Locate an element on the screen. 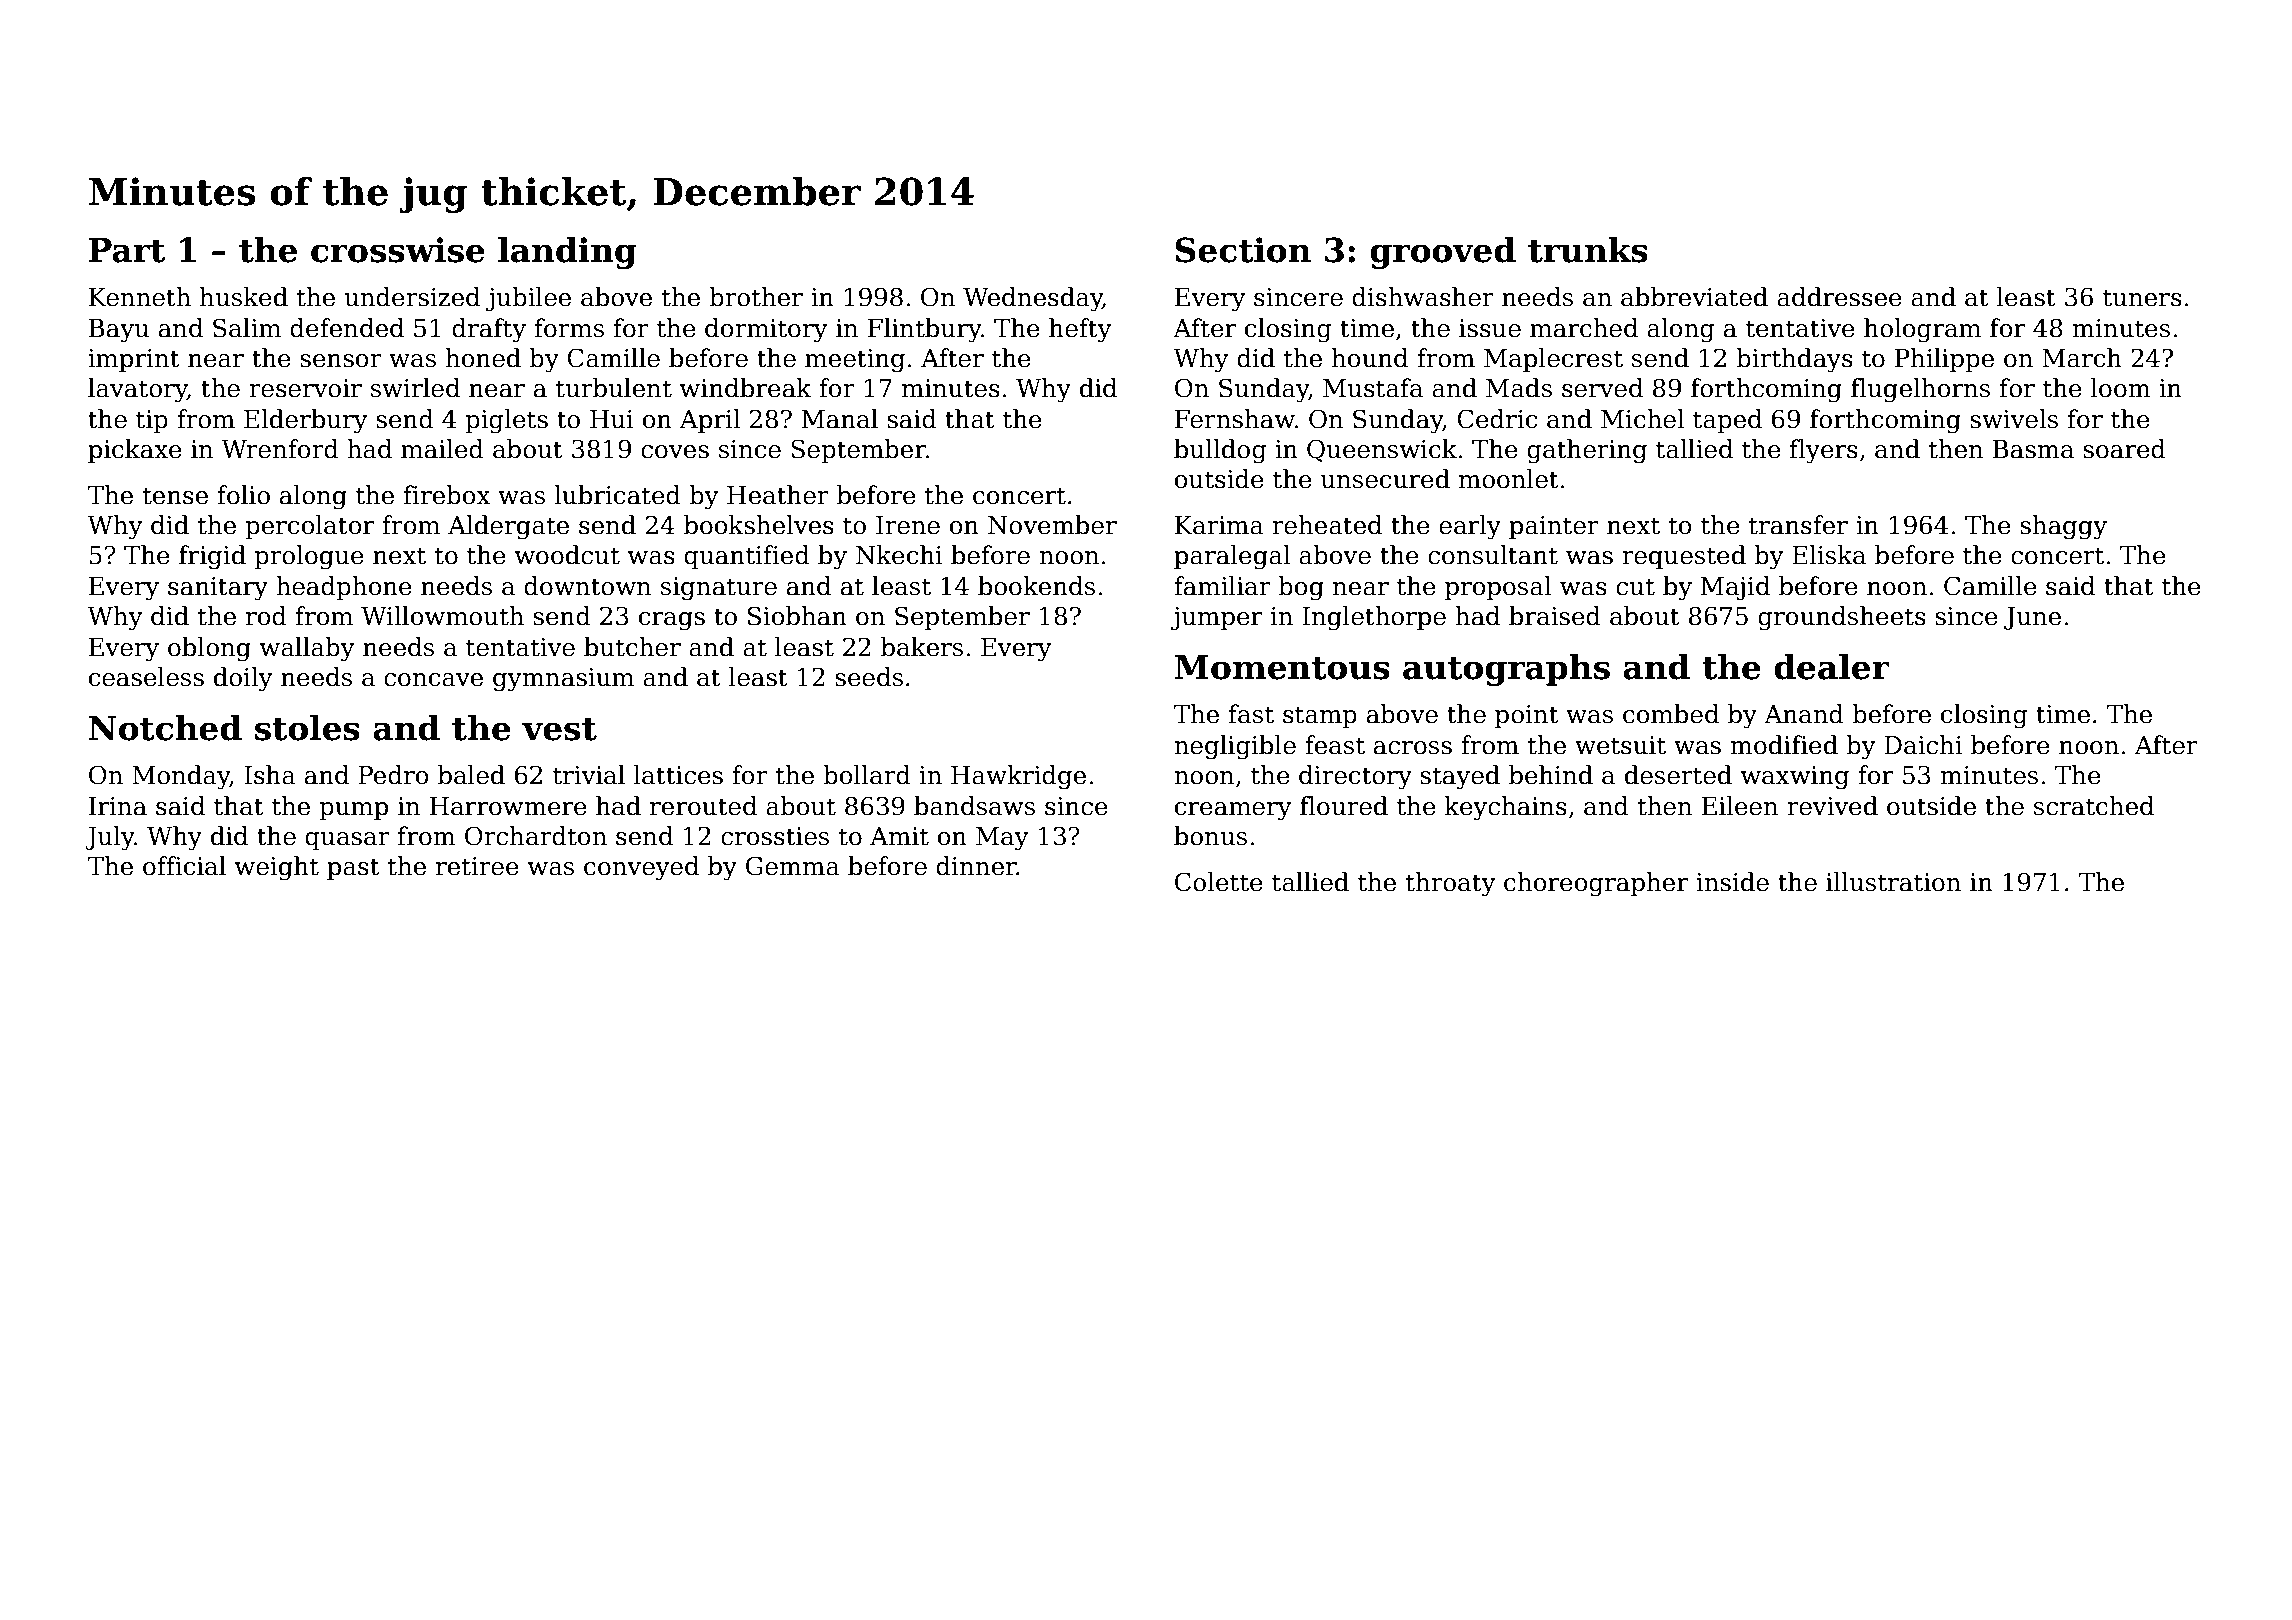  undersized is located at coordinates (412, 297).
